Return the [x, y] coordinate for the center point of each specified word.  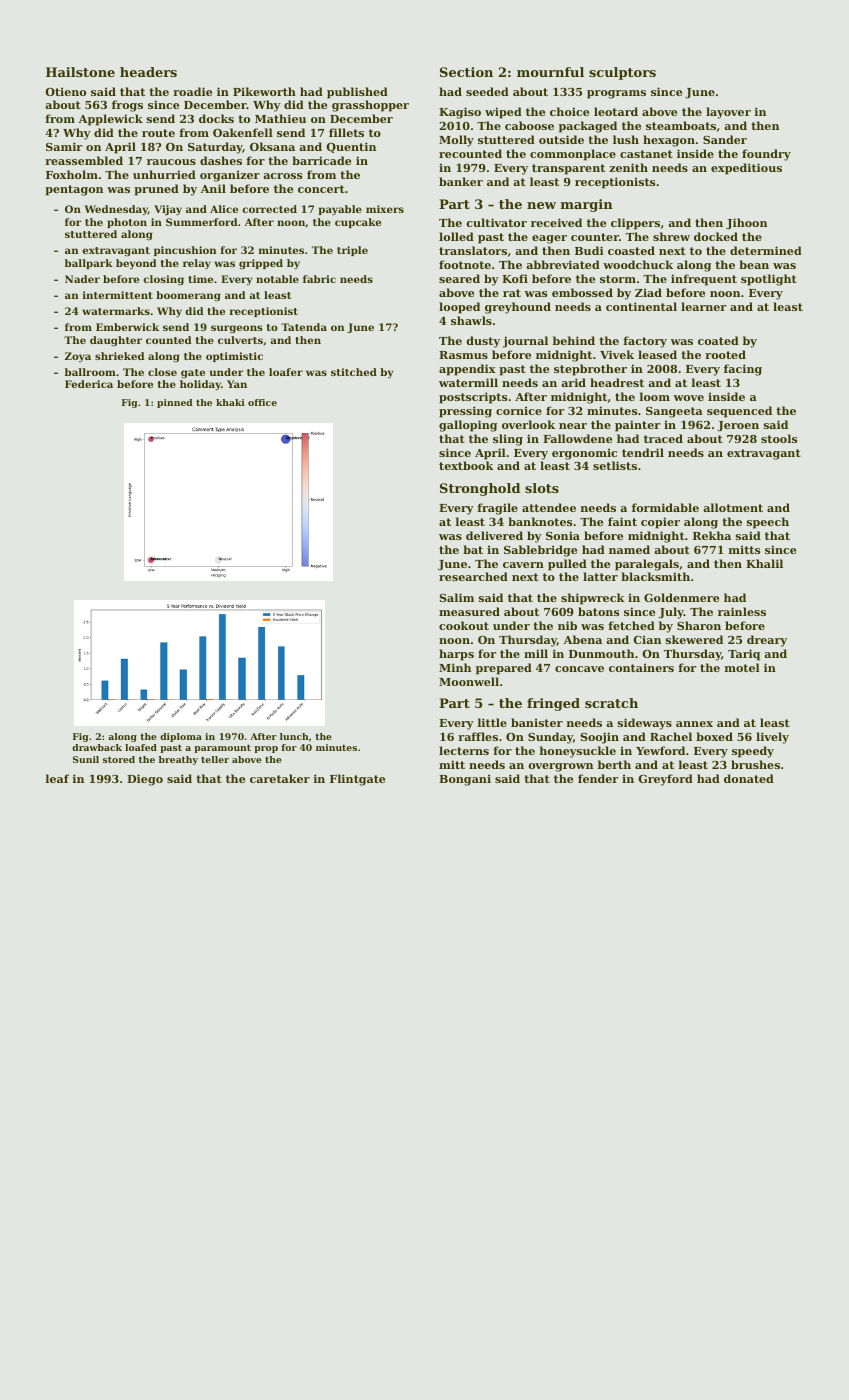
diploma [181, 737]
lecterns [464, 750]
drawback [97, 747]
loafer [286, 372]
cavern [523, 565]
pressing [465, 412]
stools [779, 438]
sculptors [622, 73]
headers [148, 72]
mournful [550, 72]
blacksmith [655, 576]
